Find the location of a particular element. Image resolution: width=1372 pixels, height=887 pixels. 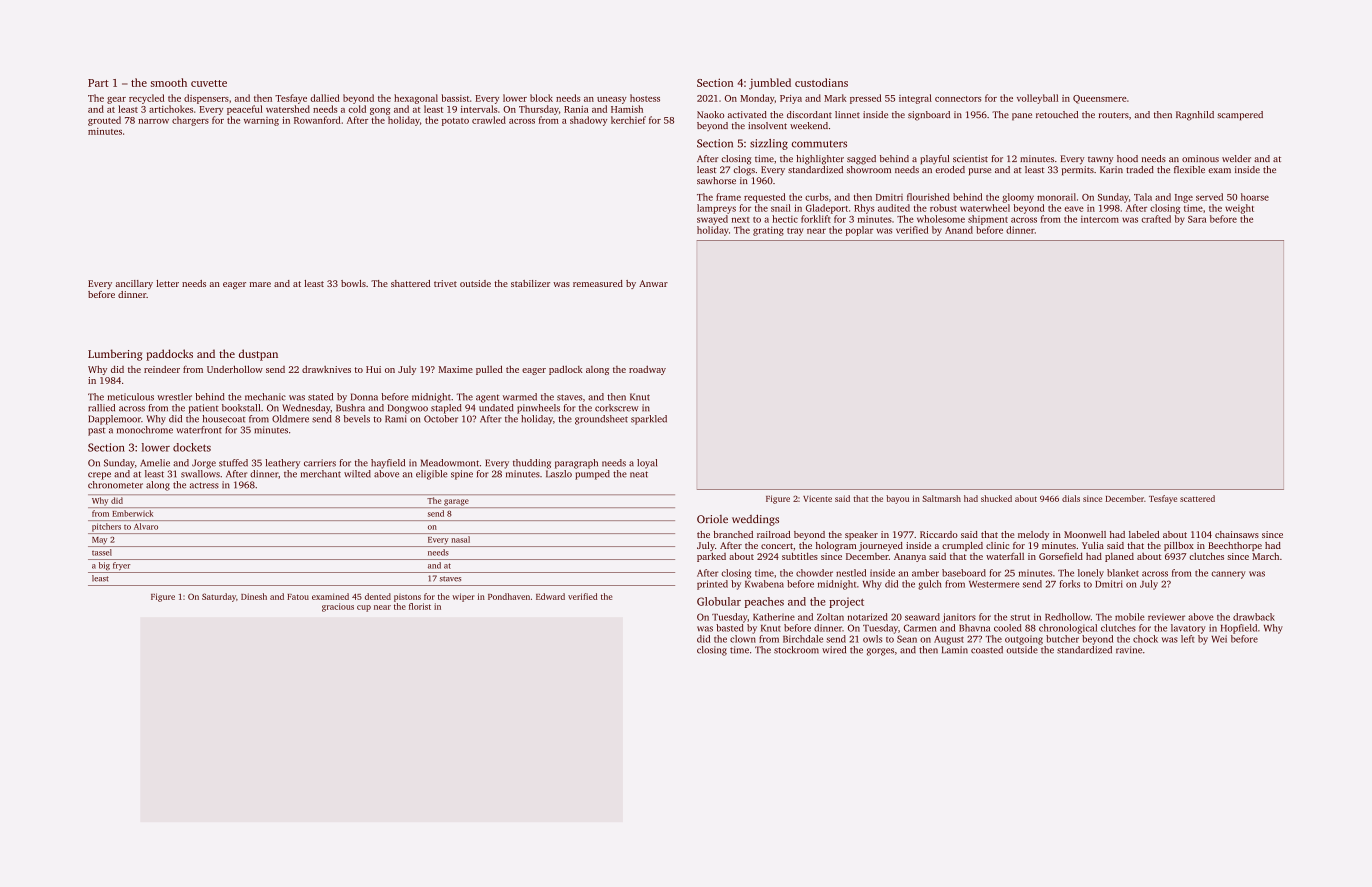

remeasured is located at coordinates (598, 283).
